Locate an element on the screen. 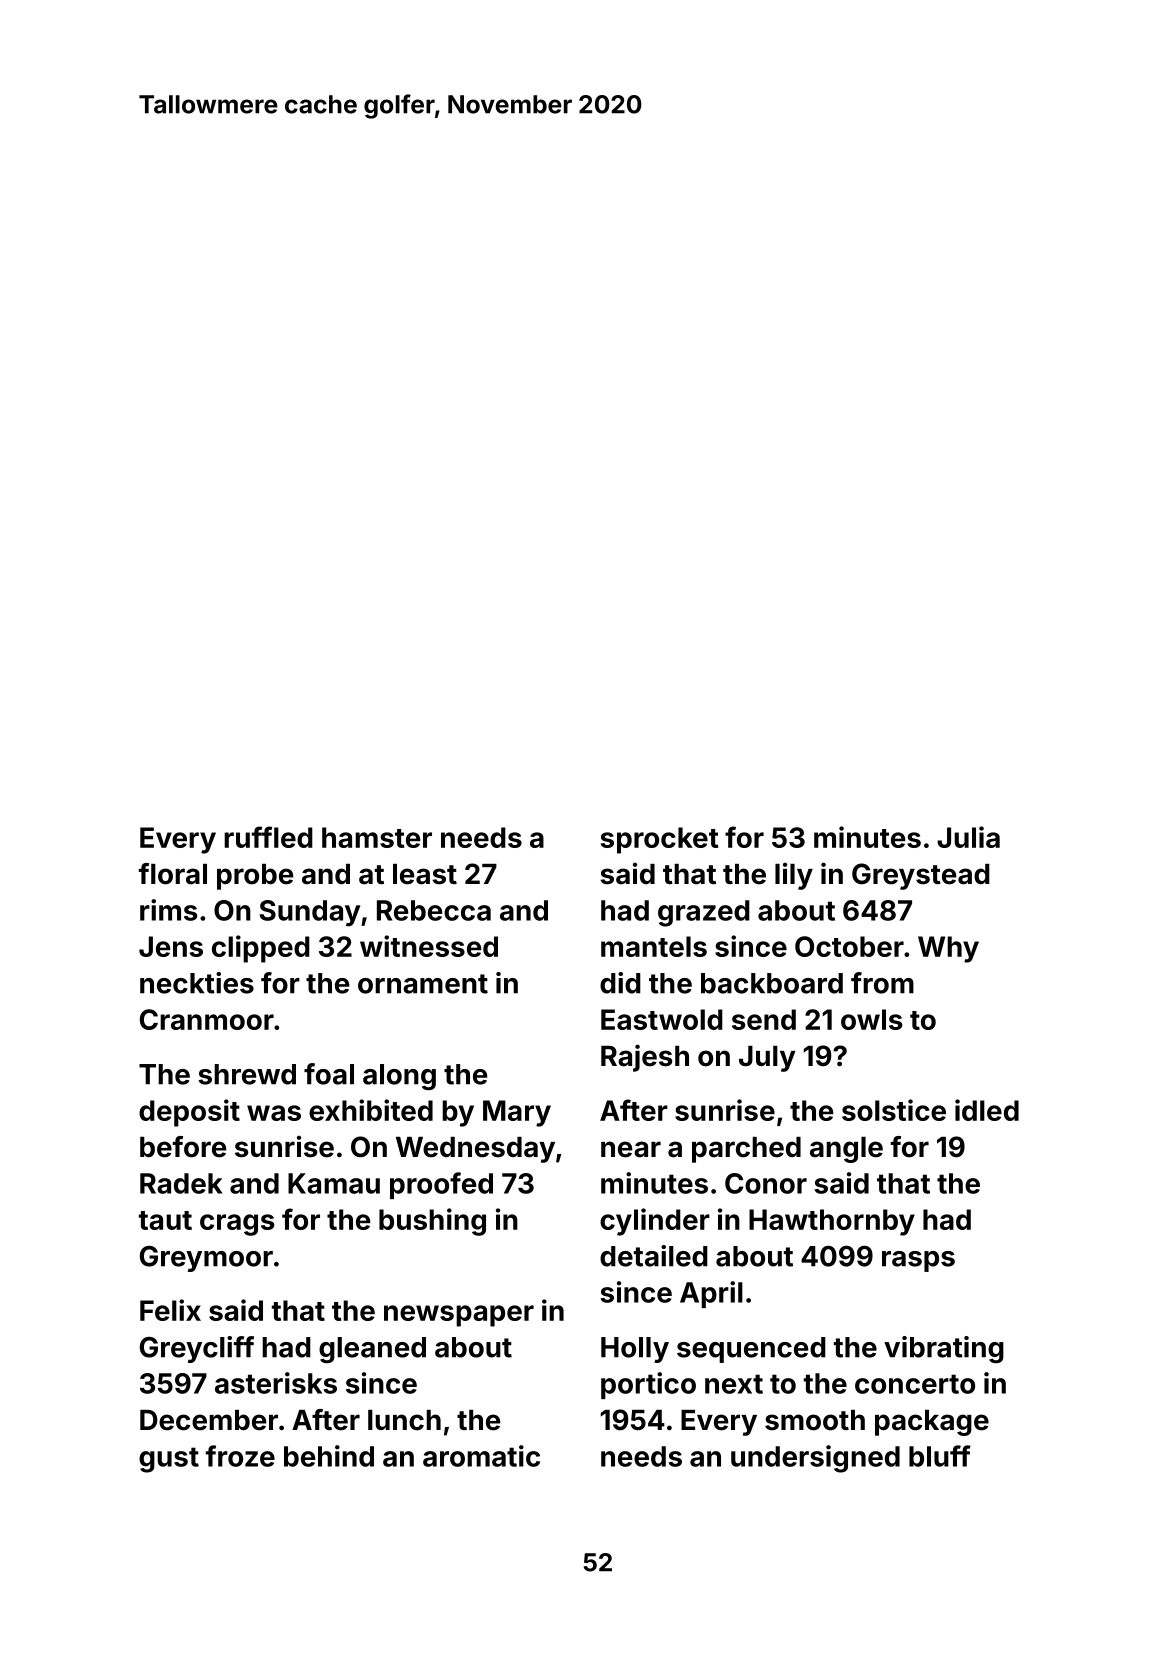 This screenshot has height=1654, width=1165. Julia is located at coordinates (968, 837).
